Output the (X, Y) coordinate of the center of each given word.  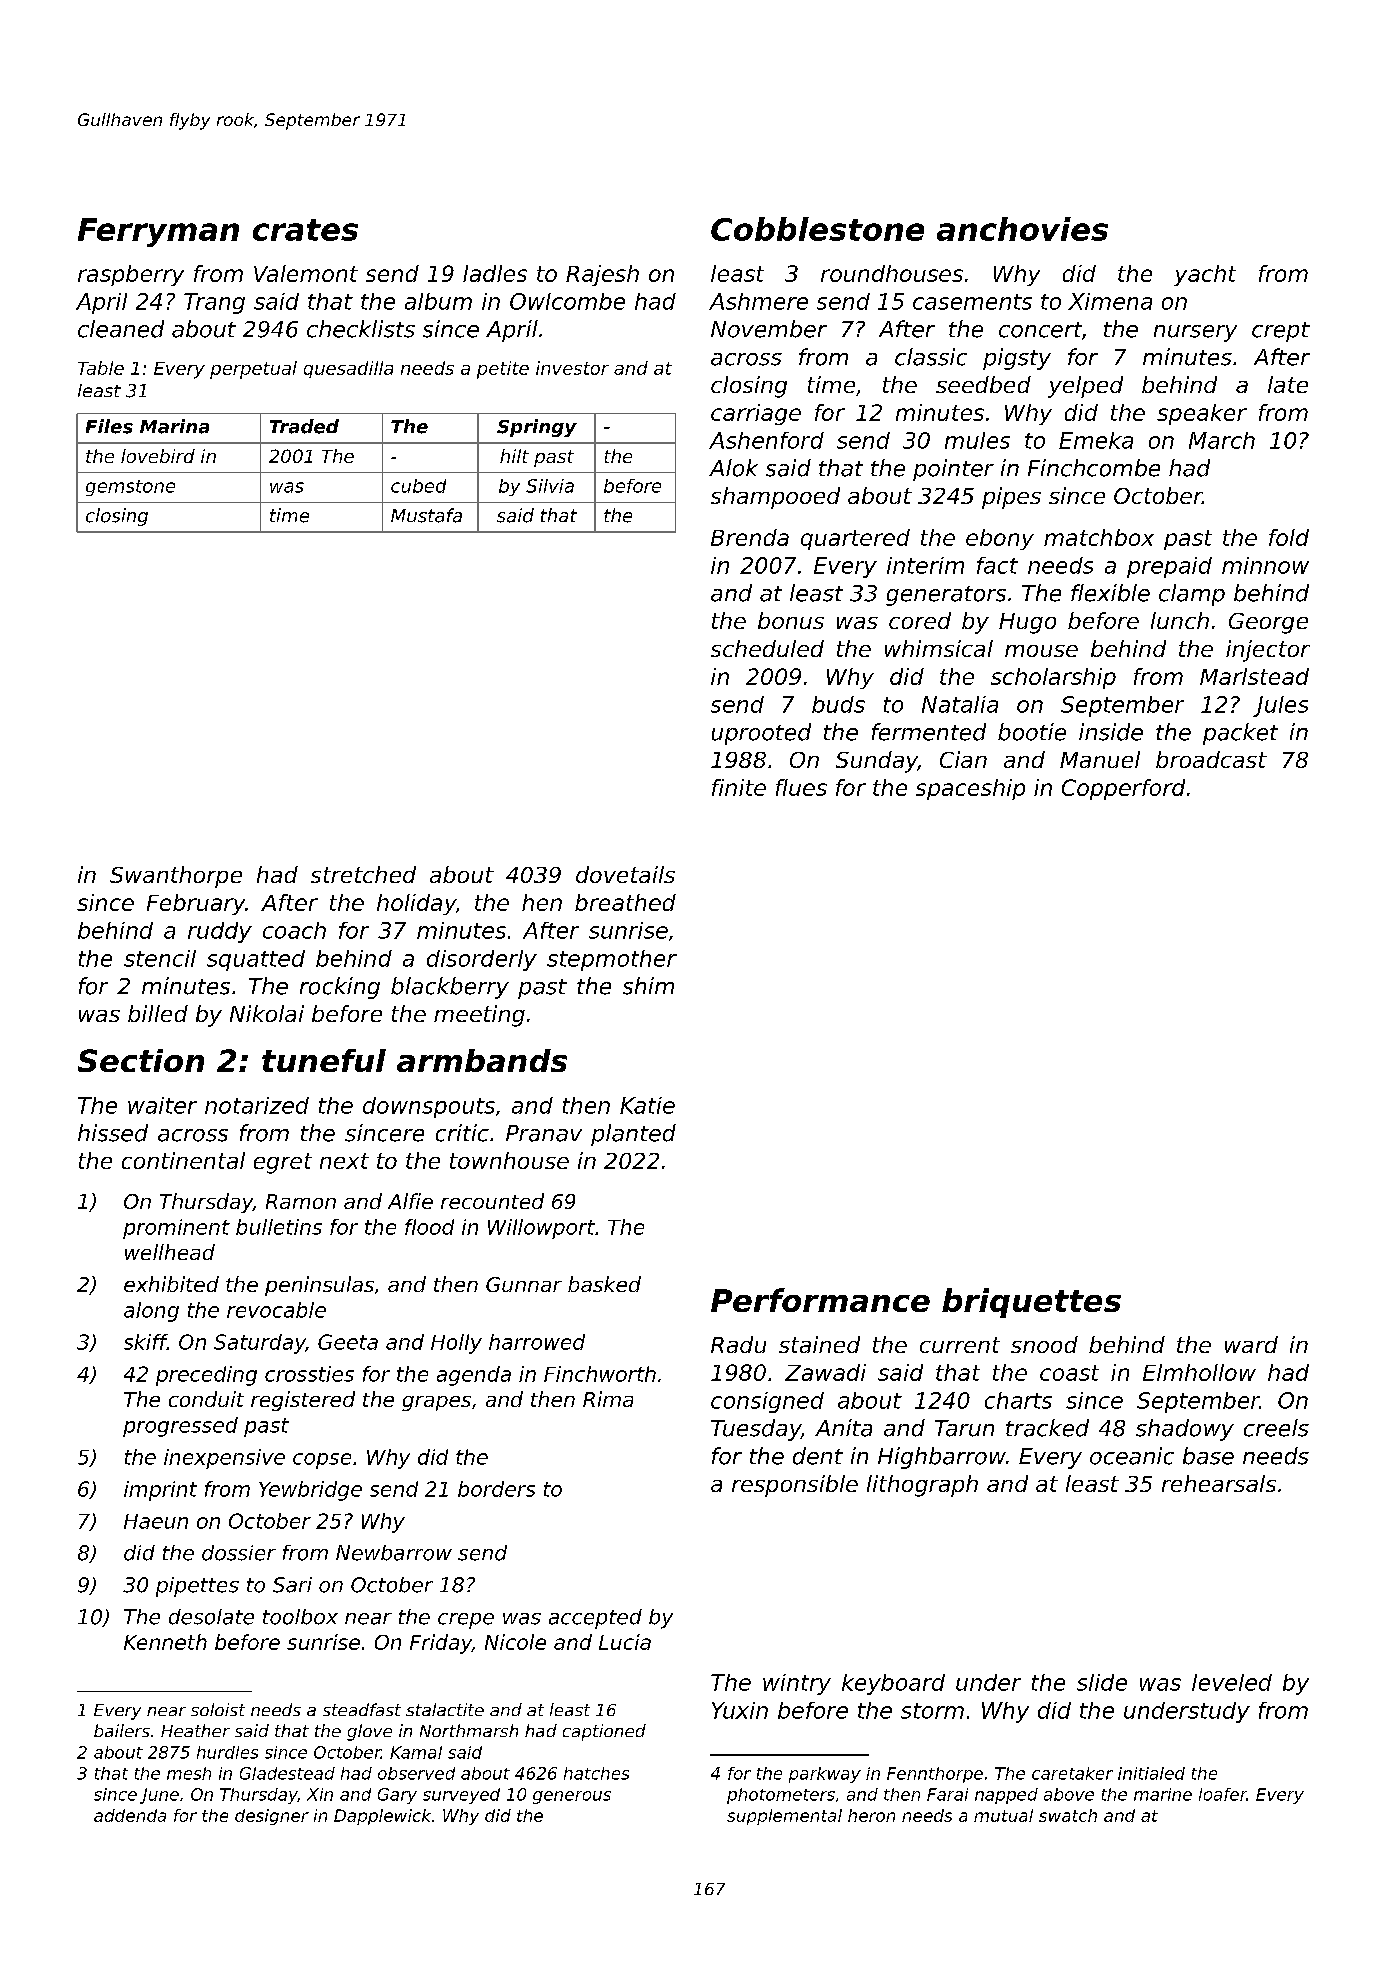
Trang (214, 303)
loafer (1223, 1794)
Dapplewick (382, 1817)
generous (572, 1797)
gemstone (130, 488)
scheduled (767, 648)
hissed (113, 1133)
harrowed (537, 1342)
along (151, 1312)
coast (1069, 1373)
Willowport (541, 1229)
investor (572, 368)
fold (1289, 537)
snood (1044, 1344)
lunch (1180, 620)
